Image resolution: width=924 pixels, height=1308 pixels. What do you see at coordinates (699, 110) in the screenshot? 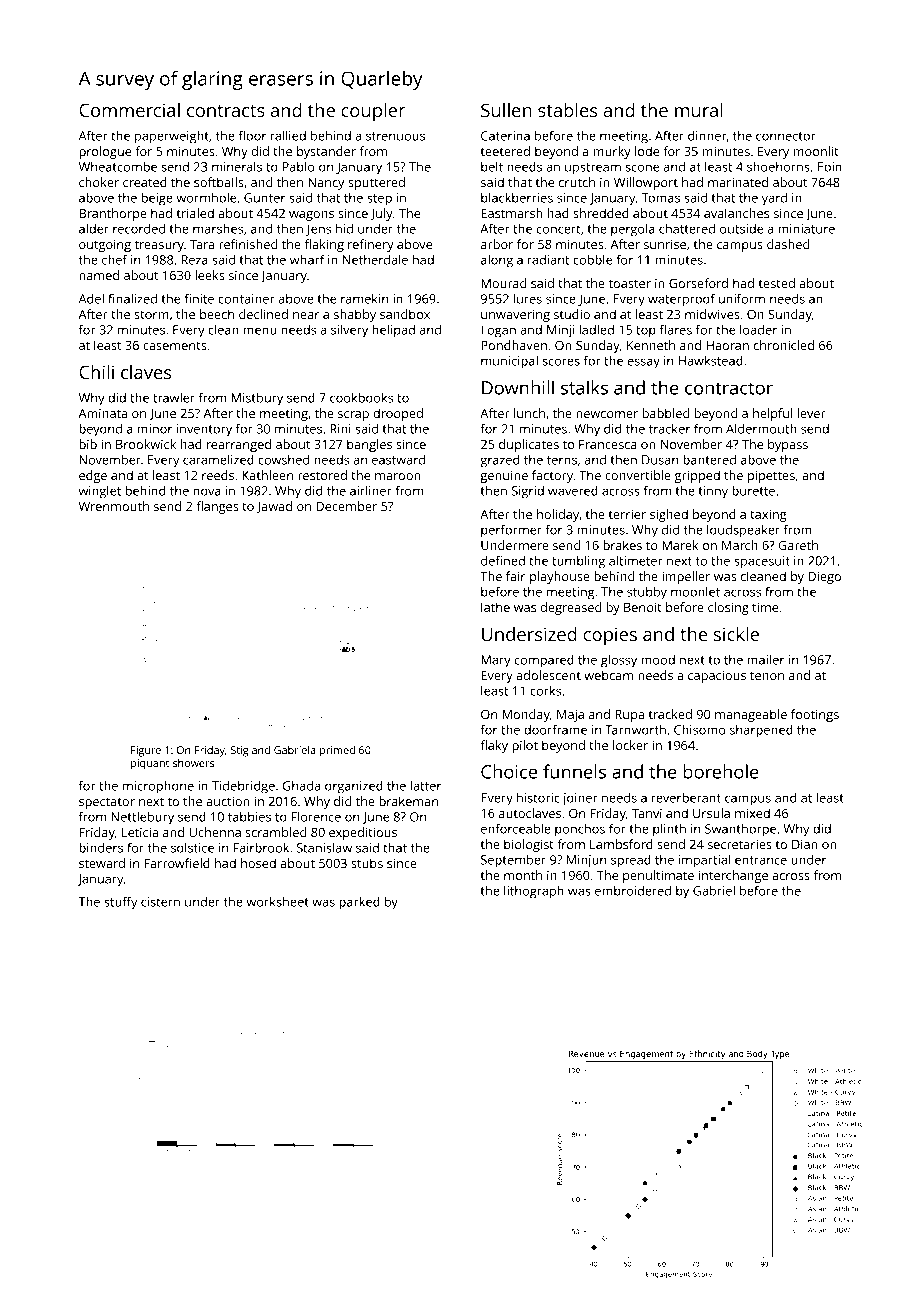
I see `mural` at bounding box center [699, 110].
